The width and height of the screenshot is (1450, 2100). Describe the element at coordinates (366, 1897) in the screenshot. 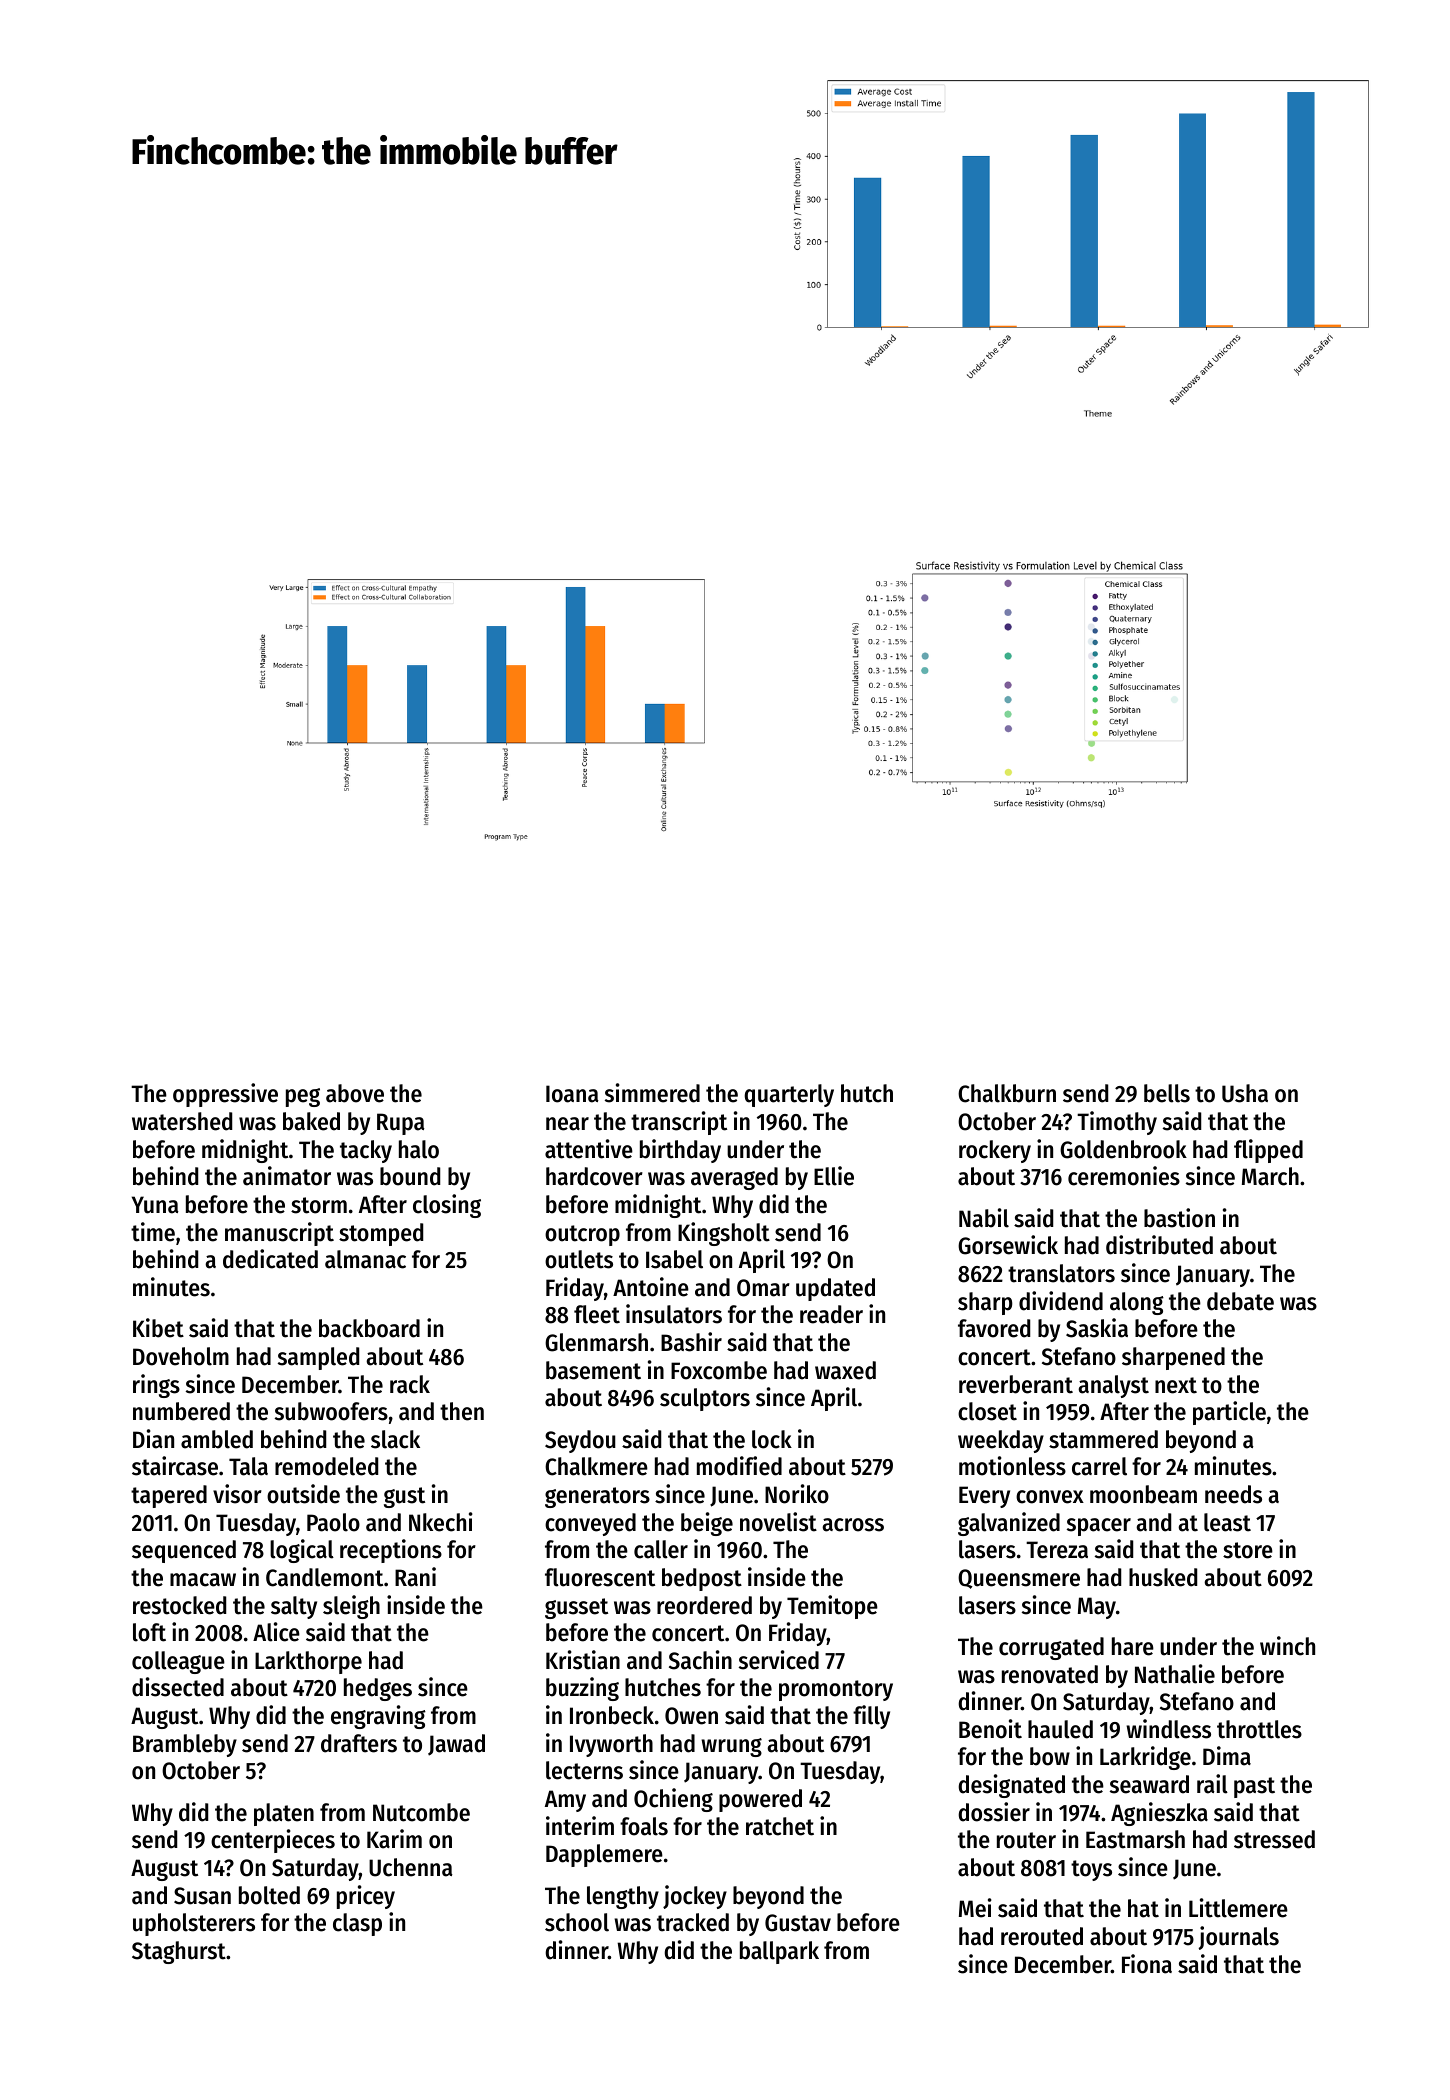

I see `pricey` at that location.
